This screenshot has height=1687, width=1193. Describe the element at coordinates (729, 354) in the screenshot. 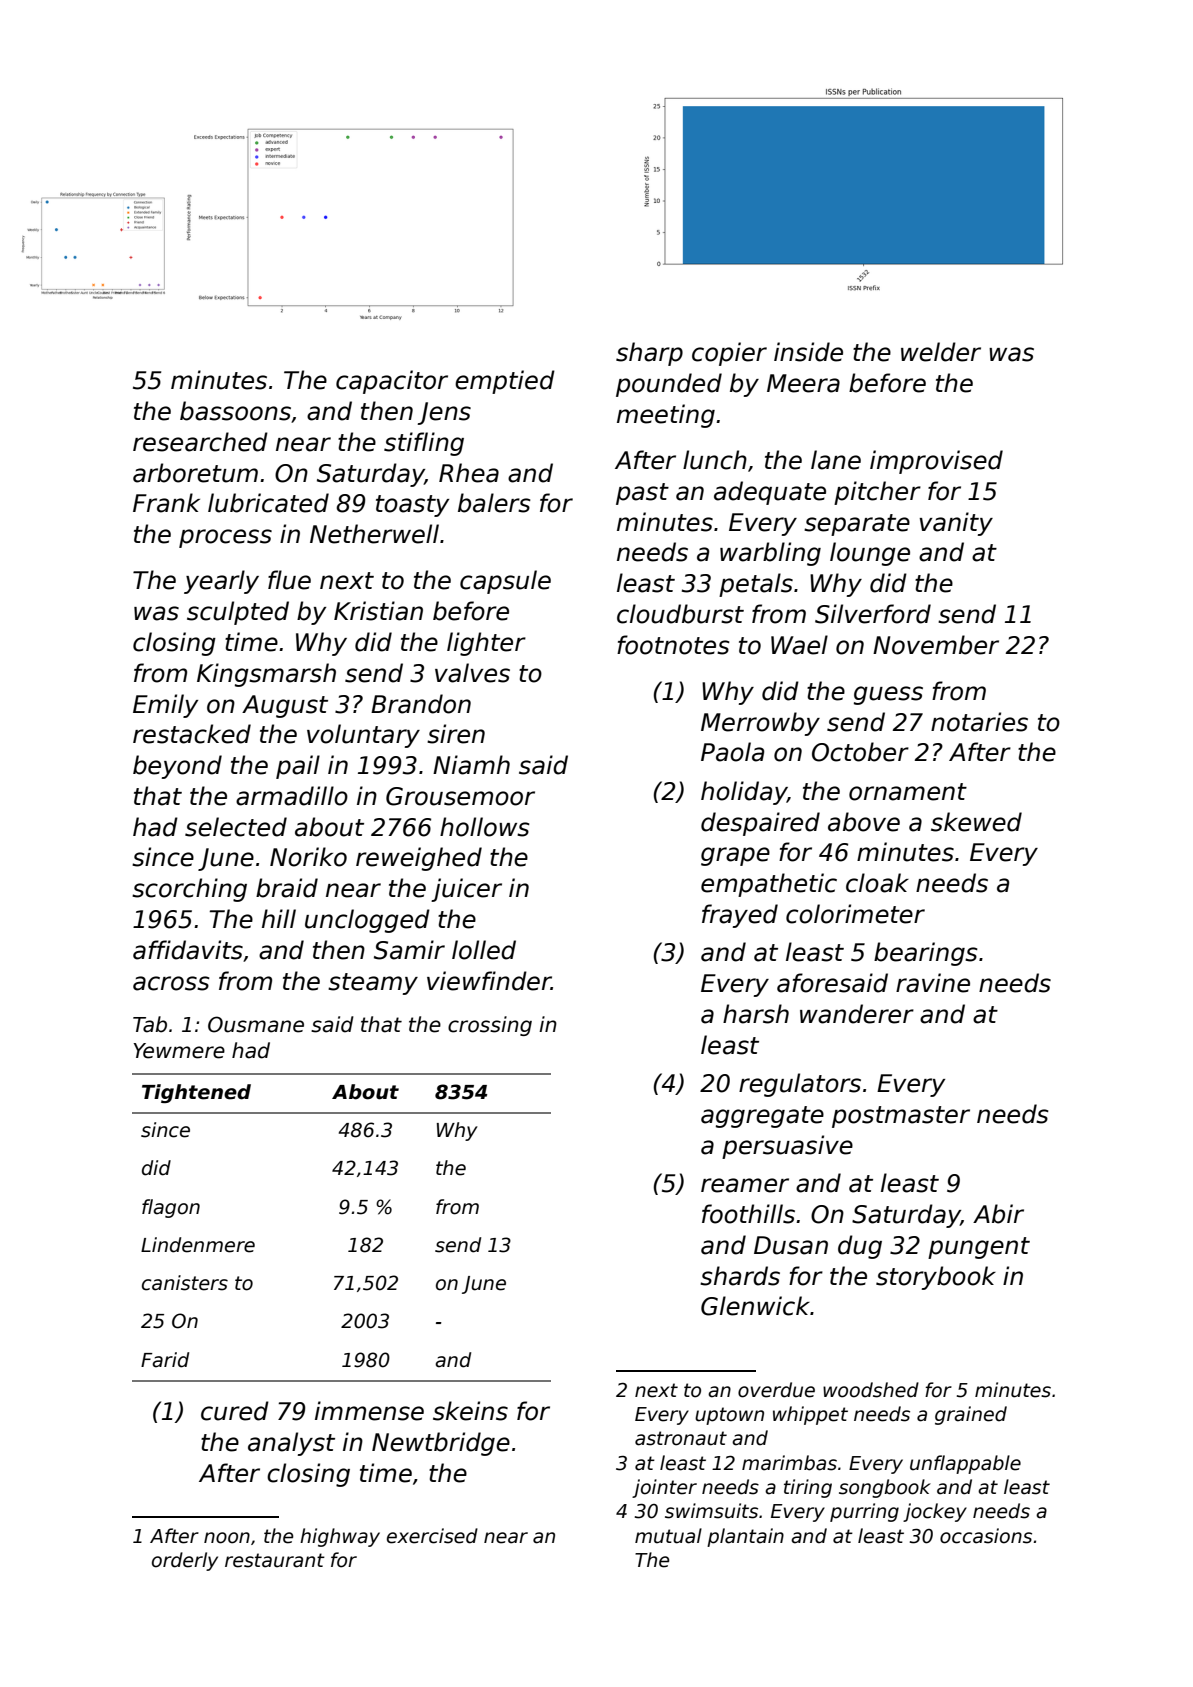

I see `copier` at that location.
